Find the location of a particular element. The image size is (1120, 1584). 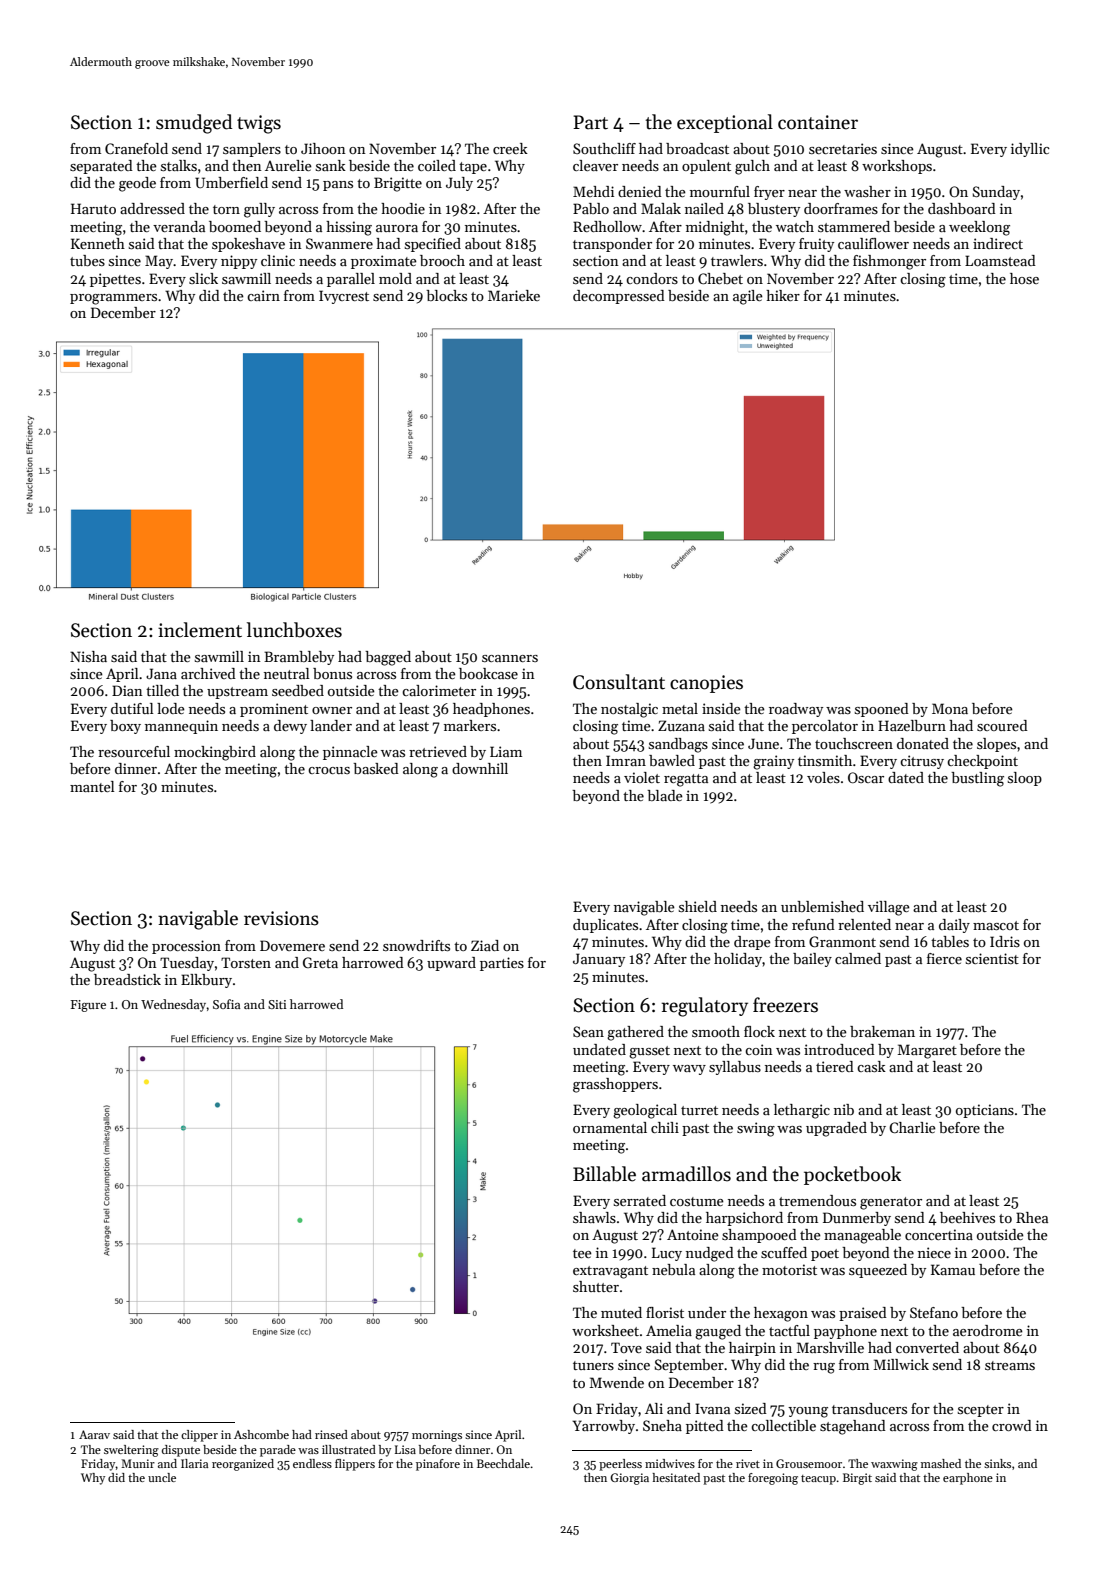

Ashcombe is located at coordinates (261, 1434).
